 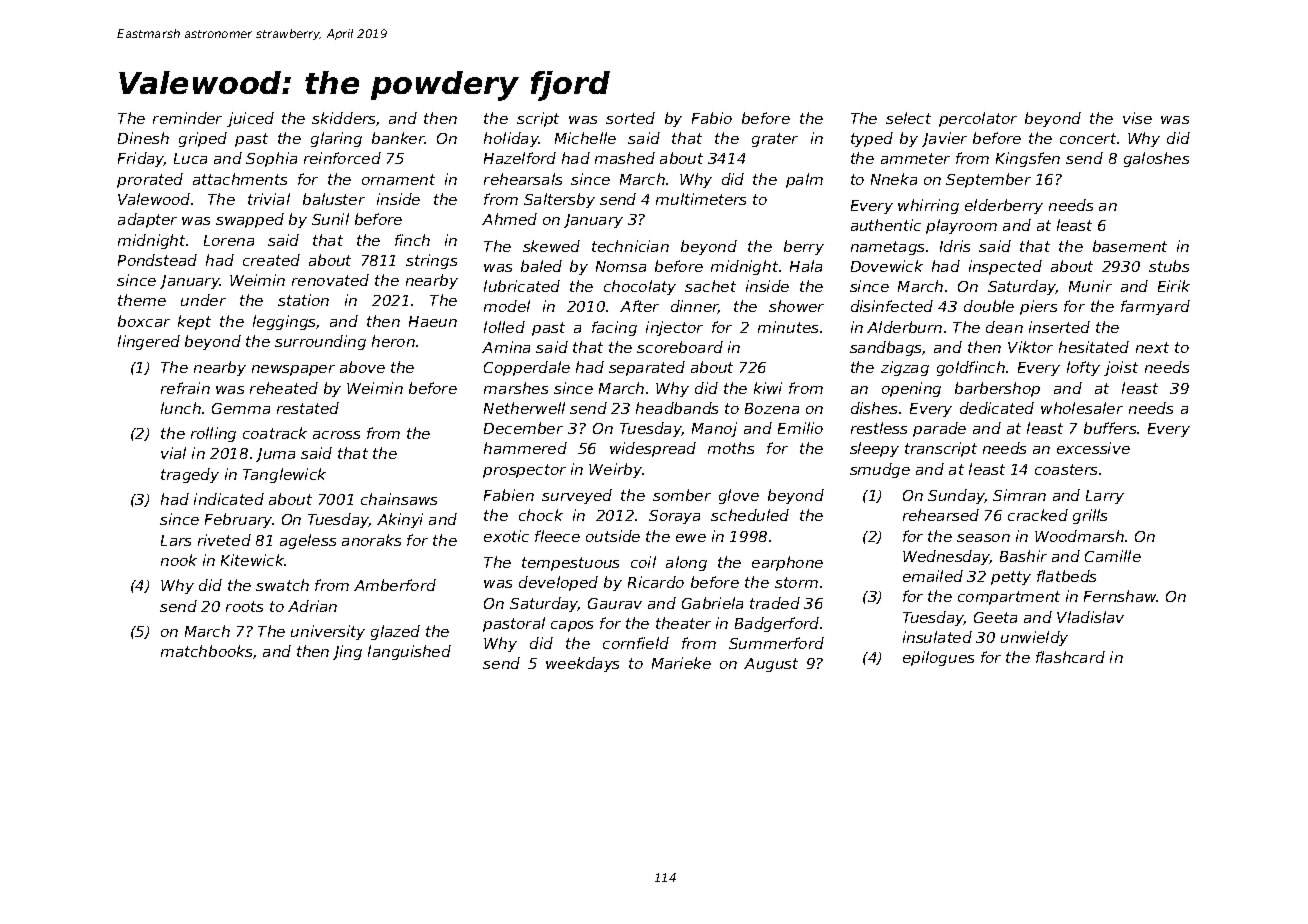 What do you see at coordinates (143, 138) in the document?
I see `Dinesh` at bounding box center [143, 138].
